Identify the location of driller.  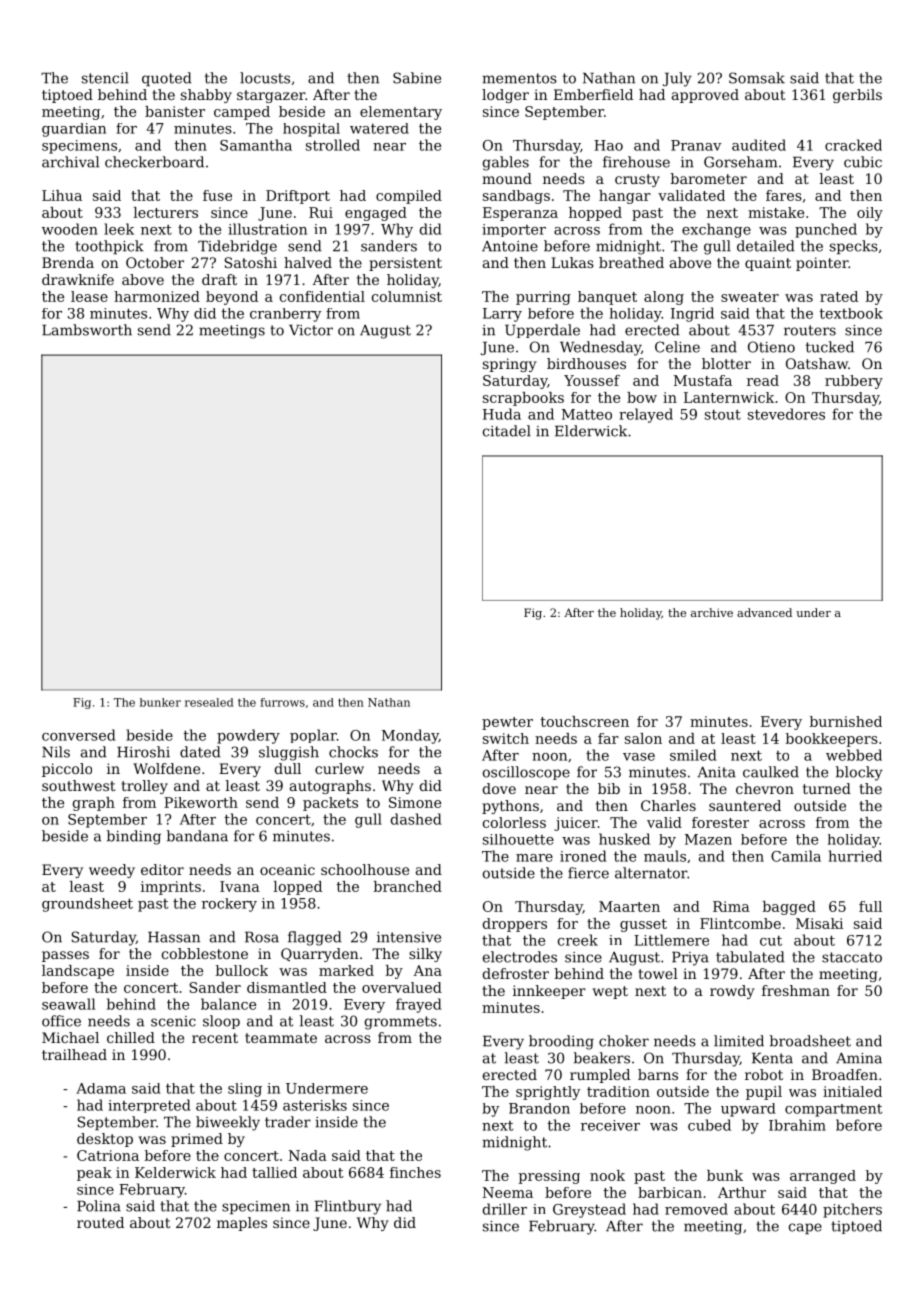
(505, 1209).
